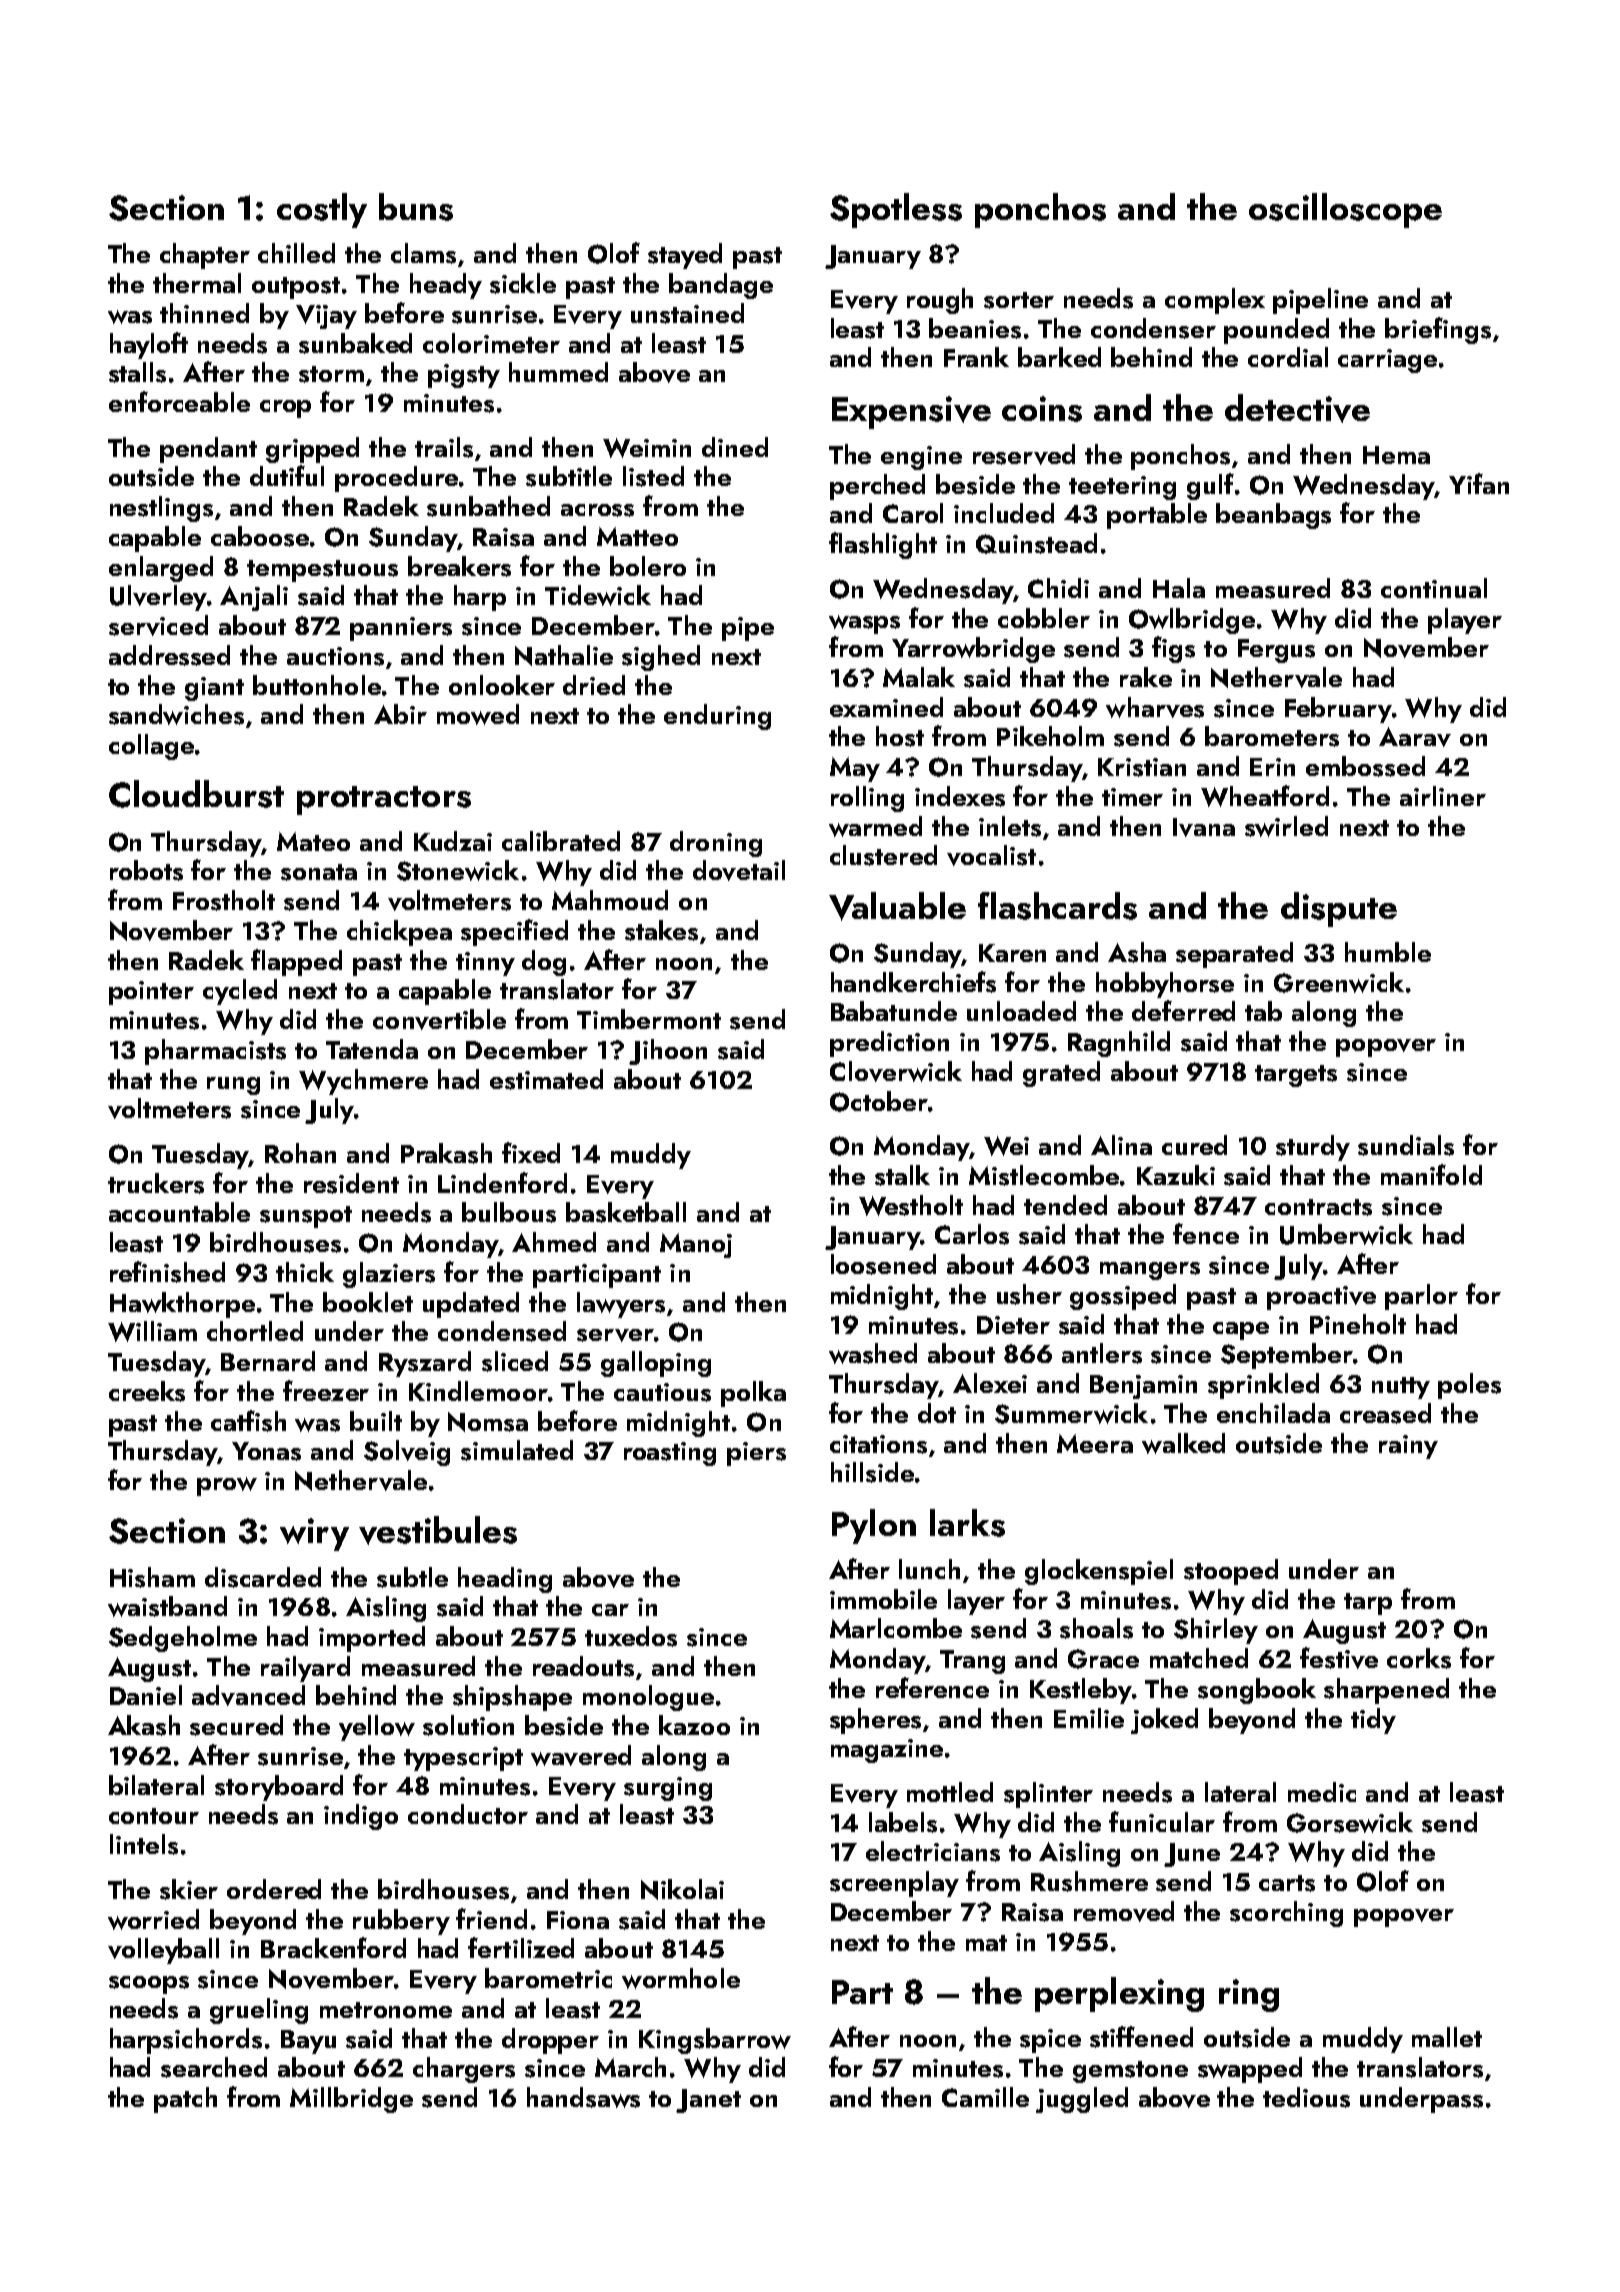  I want to click on stayed, so click(685, 256).
